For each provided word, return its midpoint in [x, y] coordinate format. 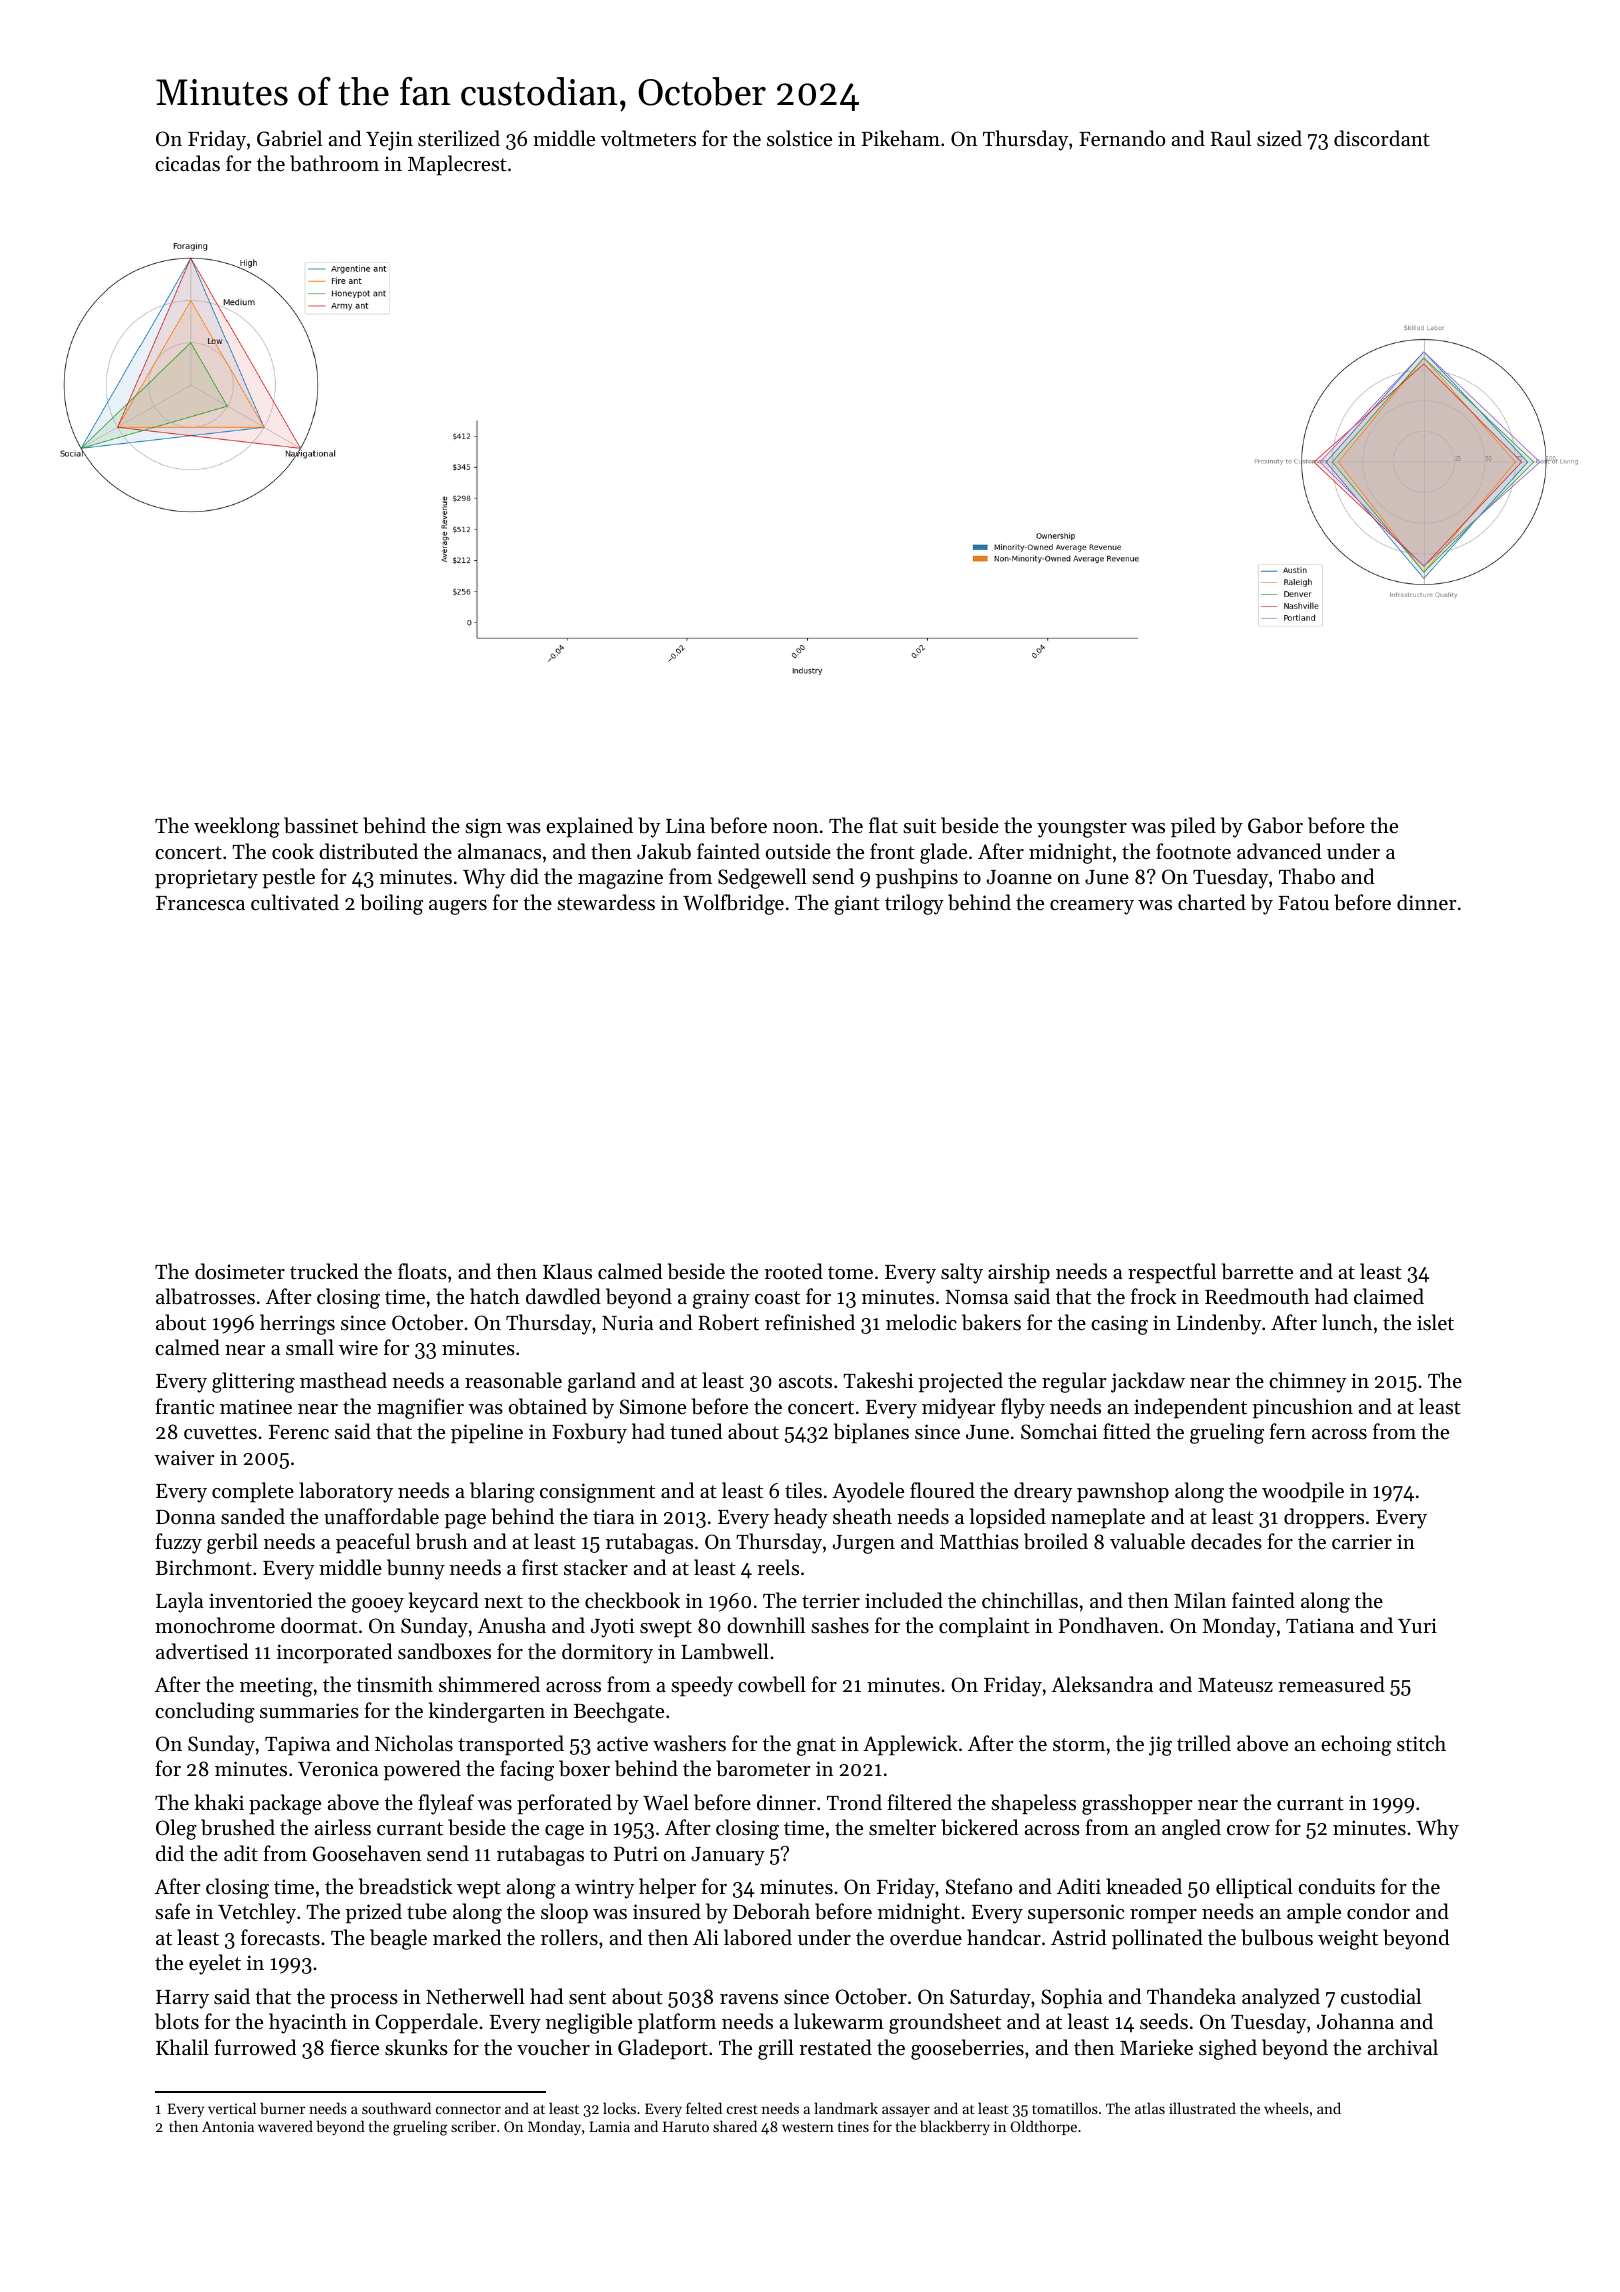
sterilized [459, 138]
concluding [205, 1712]
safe [172, 1911]
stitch [1421, 1743]
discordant [1382, 138]
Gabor [1275, 825]
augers [458, 907]
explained [589, 827]
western [808, 2127]
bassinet [321, 825]
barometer [763, 1768]
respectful [1172, 1273]
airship [1019, 1273]
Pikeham [901, 138]
